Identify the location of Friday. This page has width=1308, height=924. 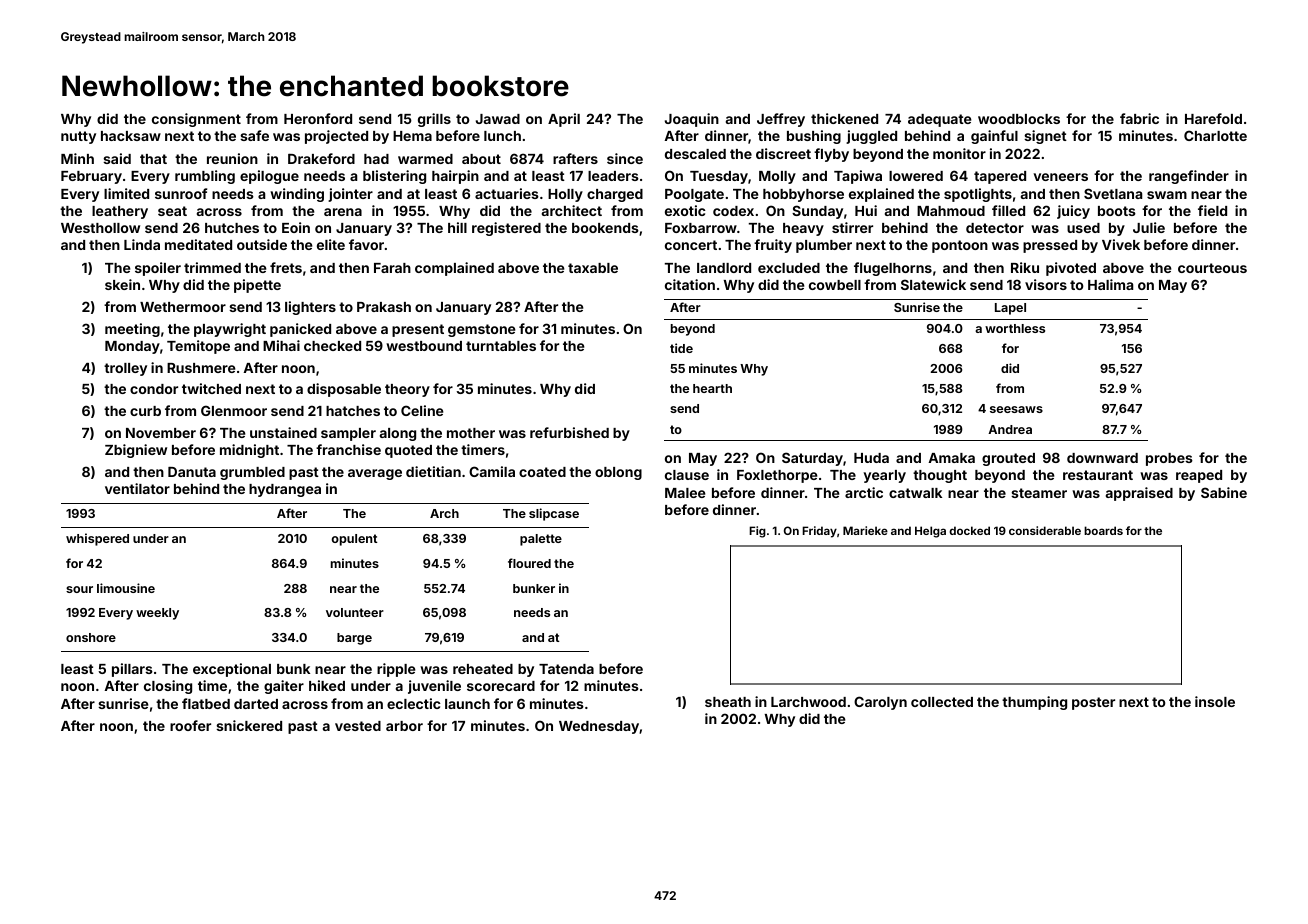
(819, 532).
